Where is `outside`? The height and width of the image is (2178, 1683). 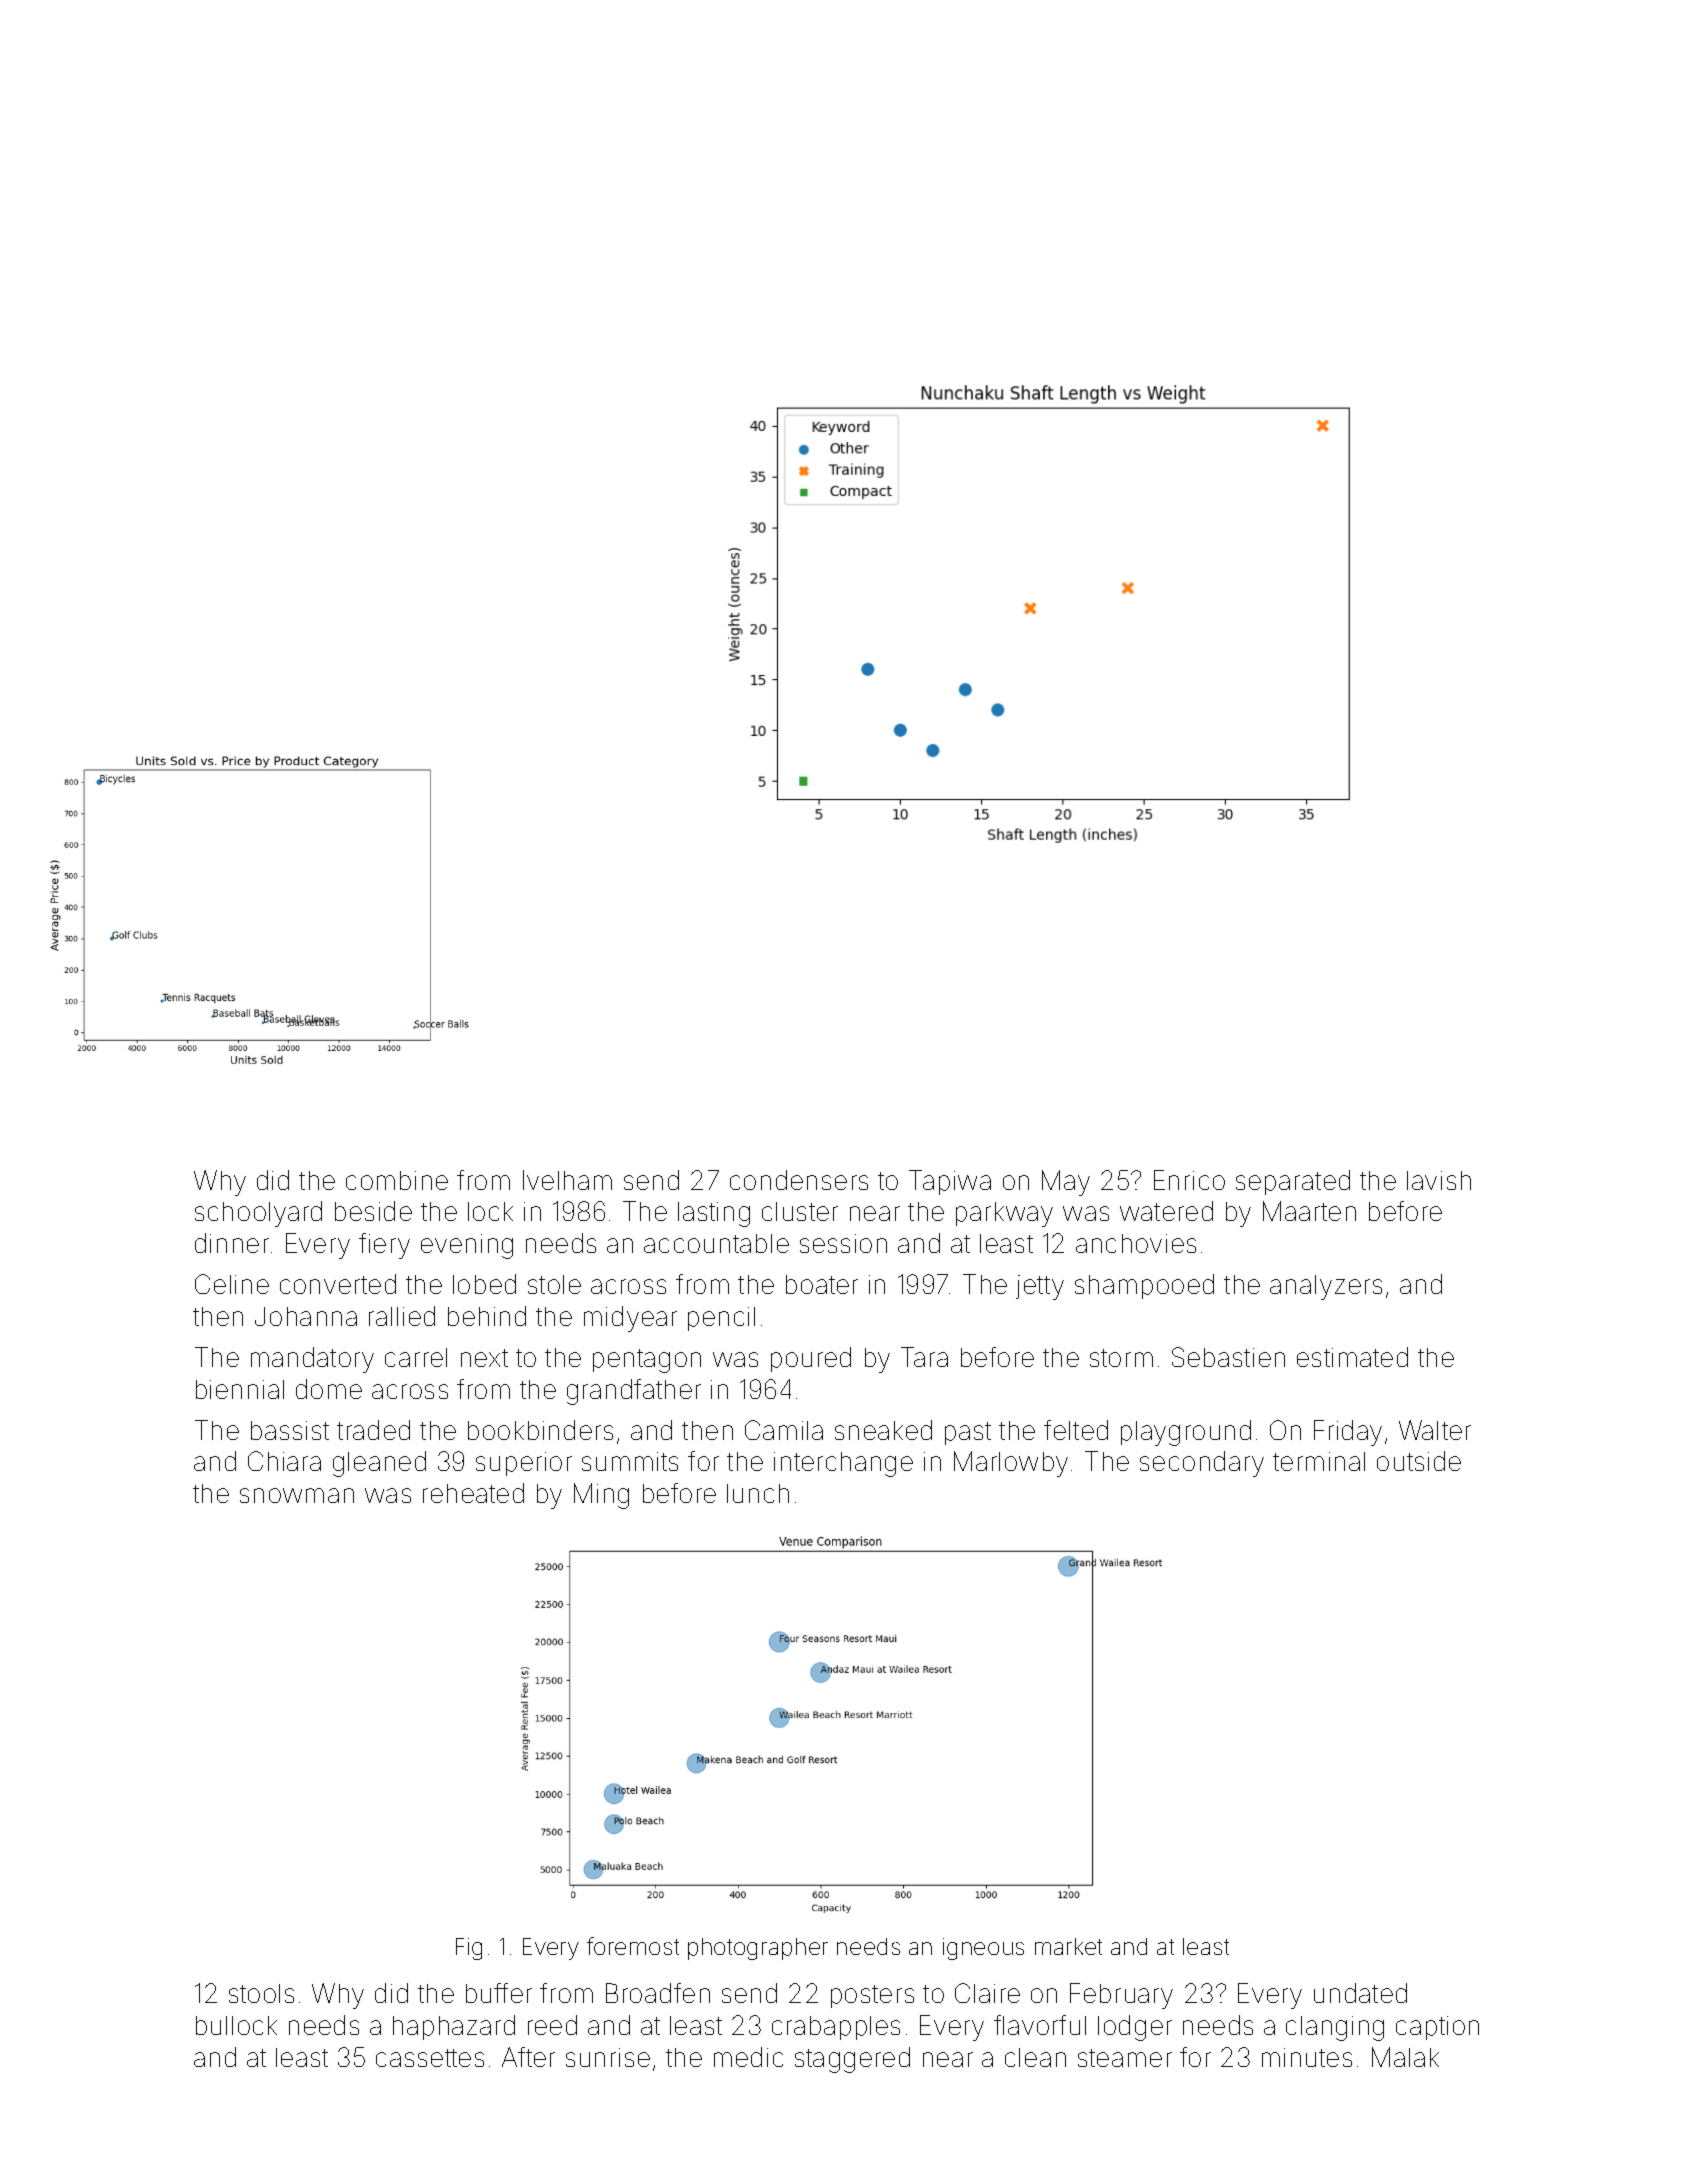
outside is located at coordinates (1419, 1461).
